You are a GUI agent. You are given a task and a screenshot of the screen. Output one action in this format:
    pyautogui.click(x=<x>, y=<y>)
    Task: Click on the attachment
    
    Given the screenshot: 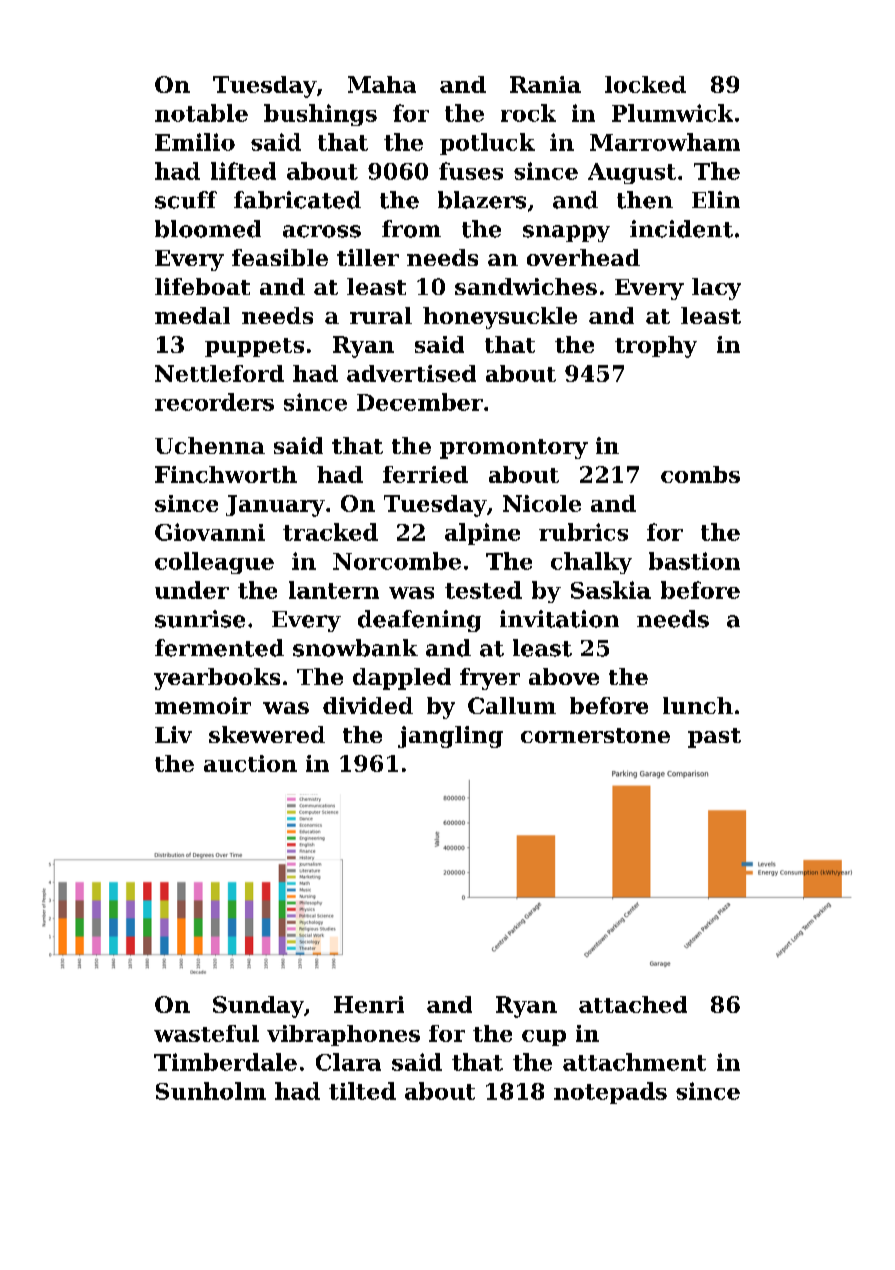 What is the action you would take?
    pyautogui.click(x=634, y=1062)
